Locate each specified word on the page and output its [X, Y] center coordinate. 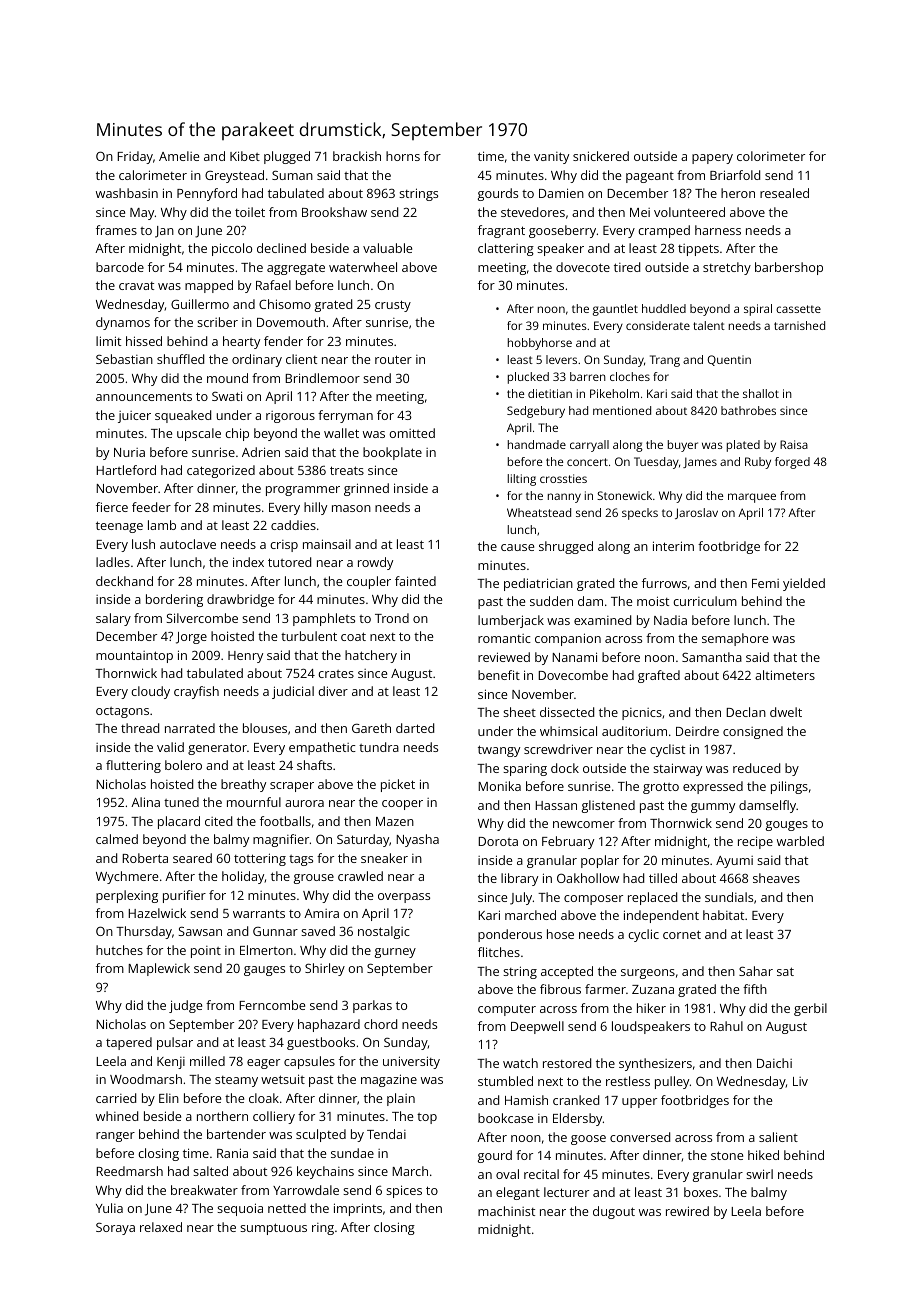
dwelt [786, 712]
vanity [551, 158]
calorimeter [153, 175]
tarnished [799, 325]
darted [415, 728]
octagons [122, 712]
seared [192, 858]
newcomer [584, 824]
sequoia [240, 1209]
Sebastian [124, 359]
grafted [659, 676]
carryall [589, 446]
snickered [601, 156]
